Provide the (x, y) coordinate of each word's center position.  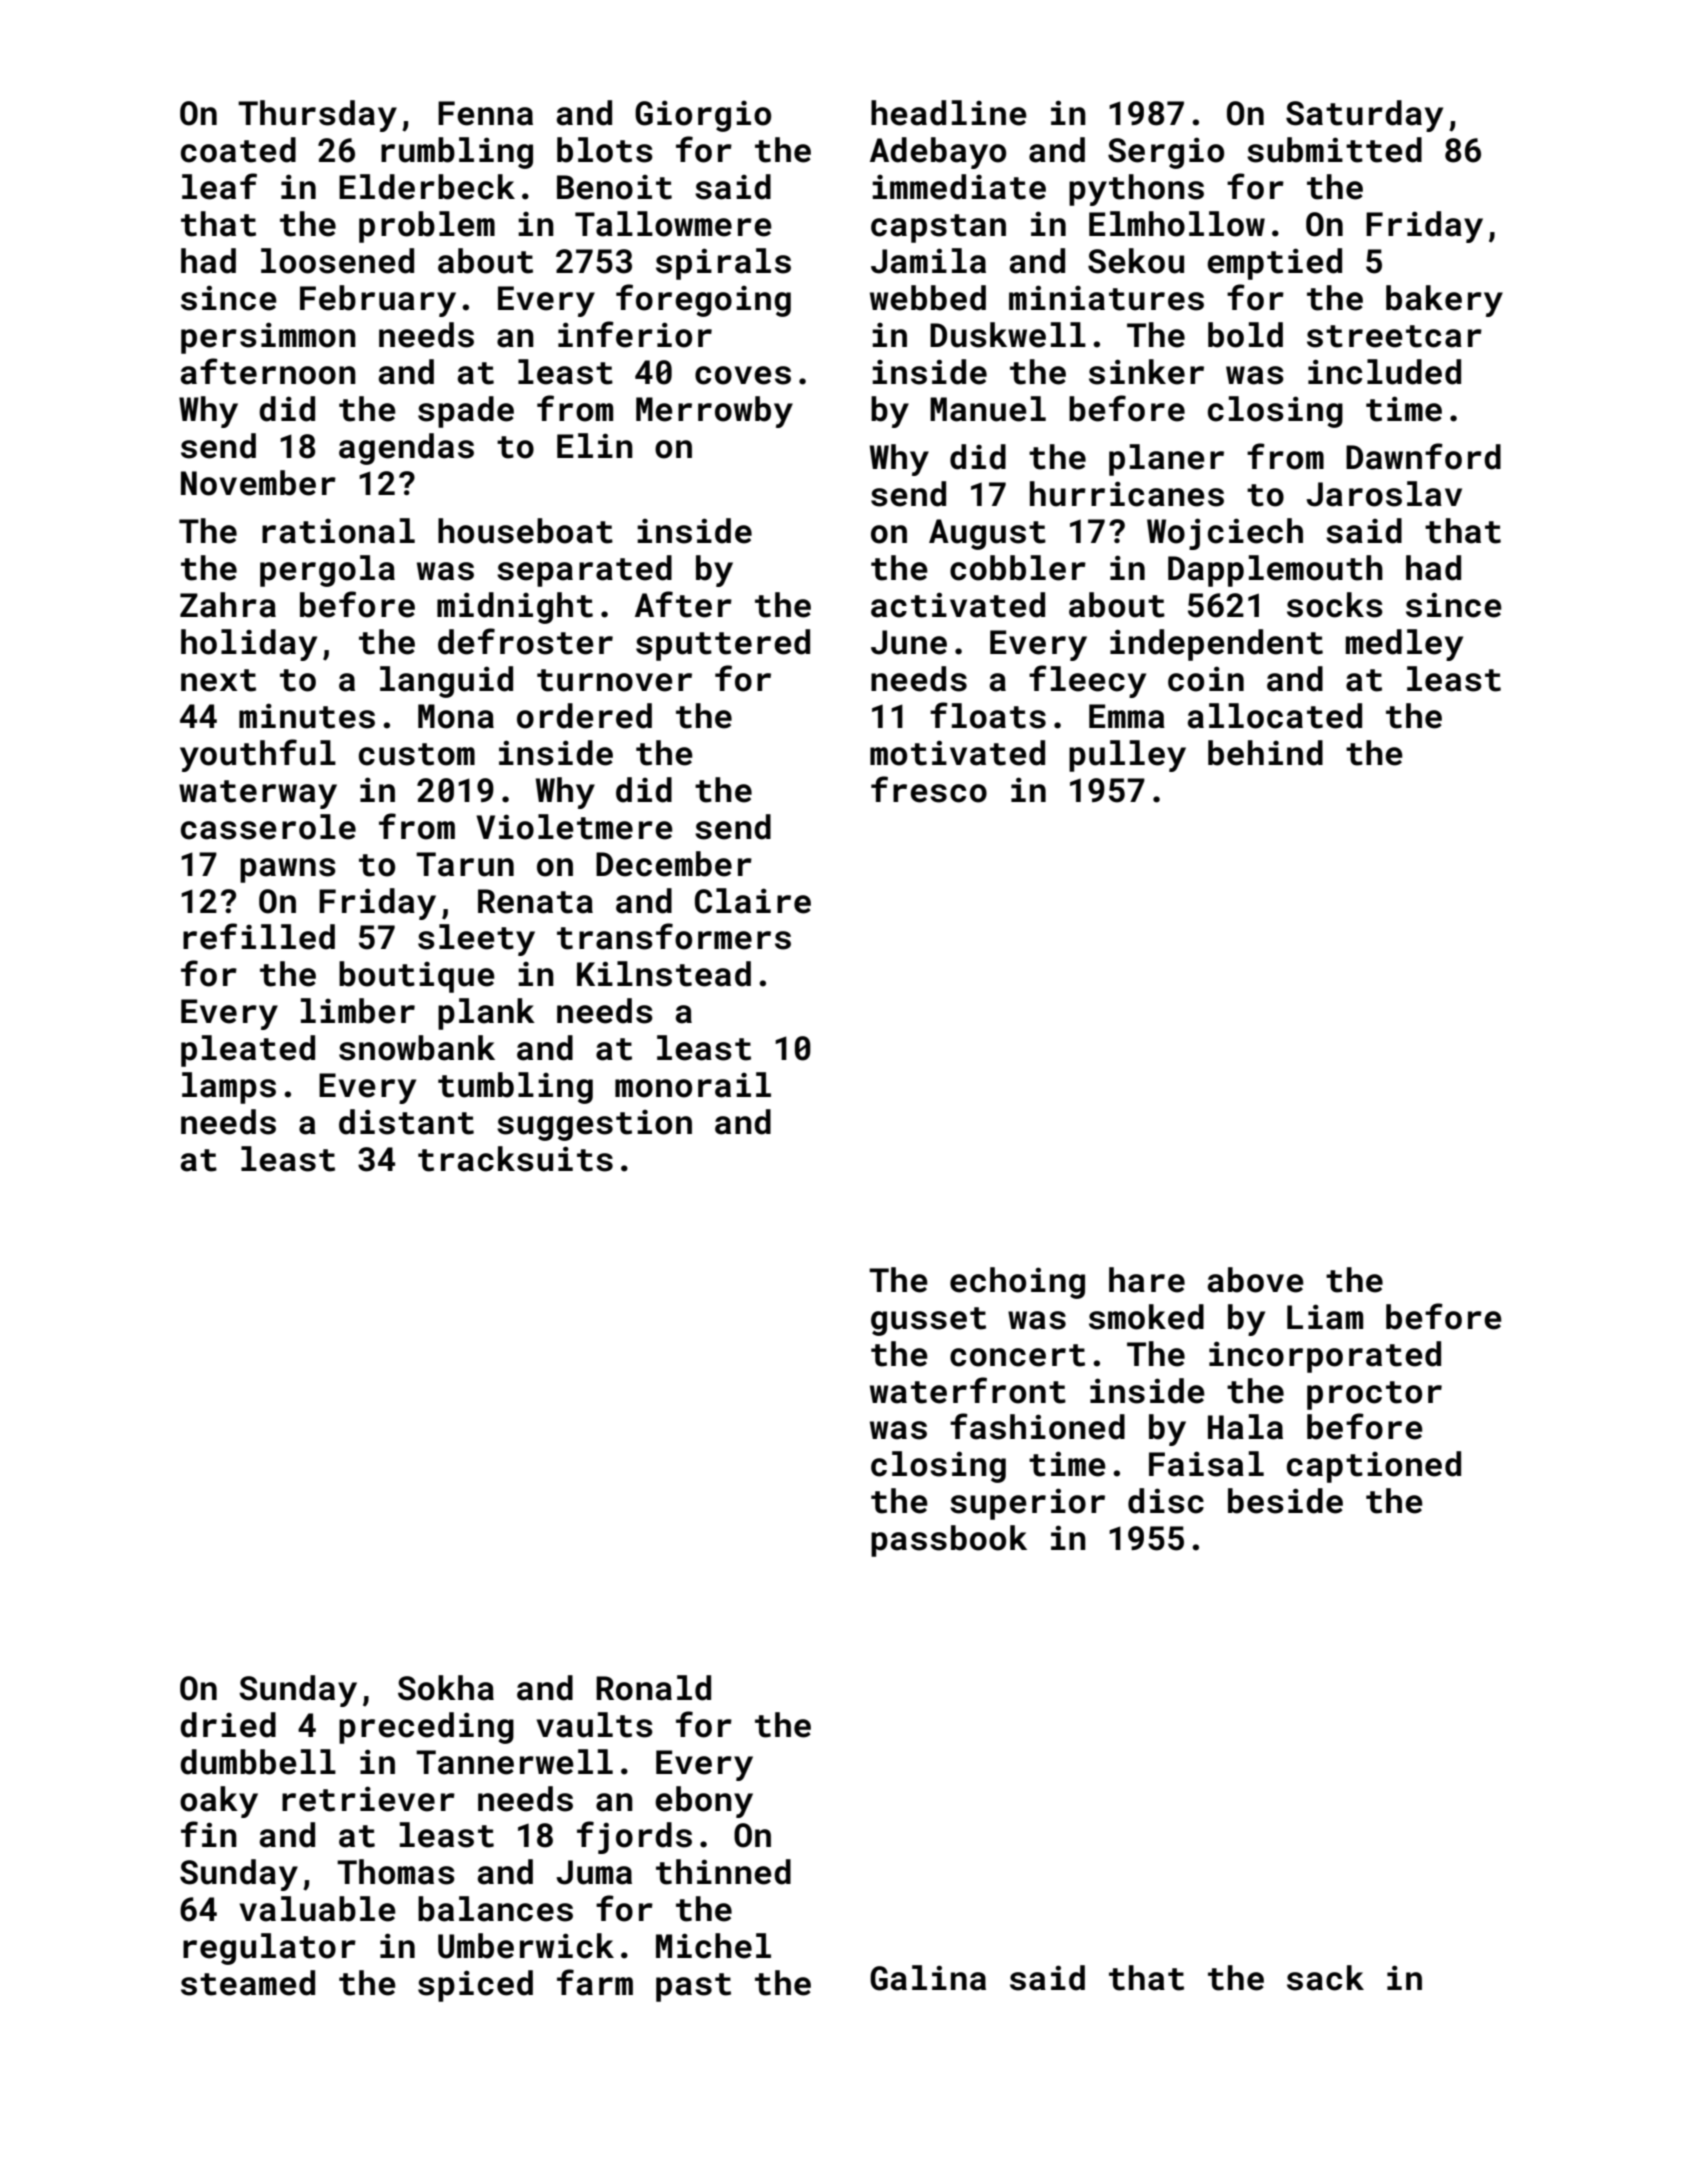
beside (1285, 1501)
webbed (928, 298)
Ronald (653, 1688)
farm (595, 1982)
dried (228, 1725)
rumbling (457, 153)
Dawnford (1423, 456)
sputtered (723, 645)
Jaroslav (1384, 494)
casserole (268, 827)
